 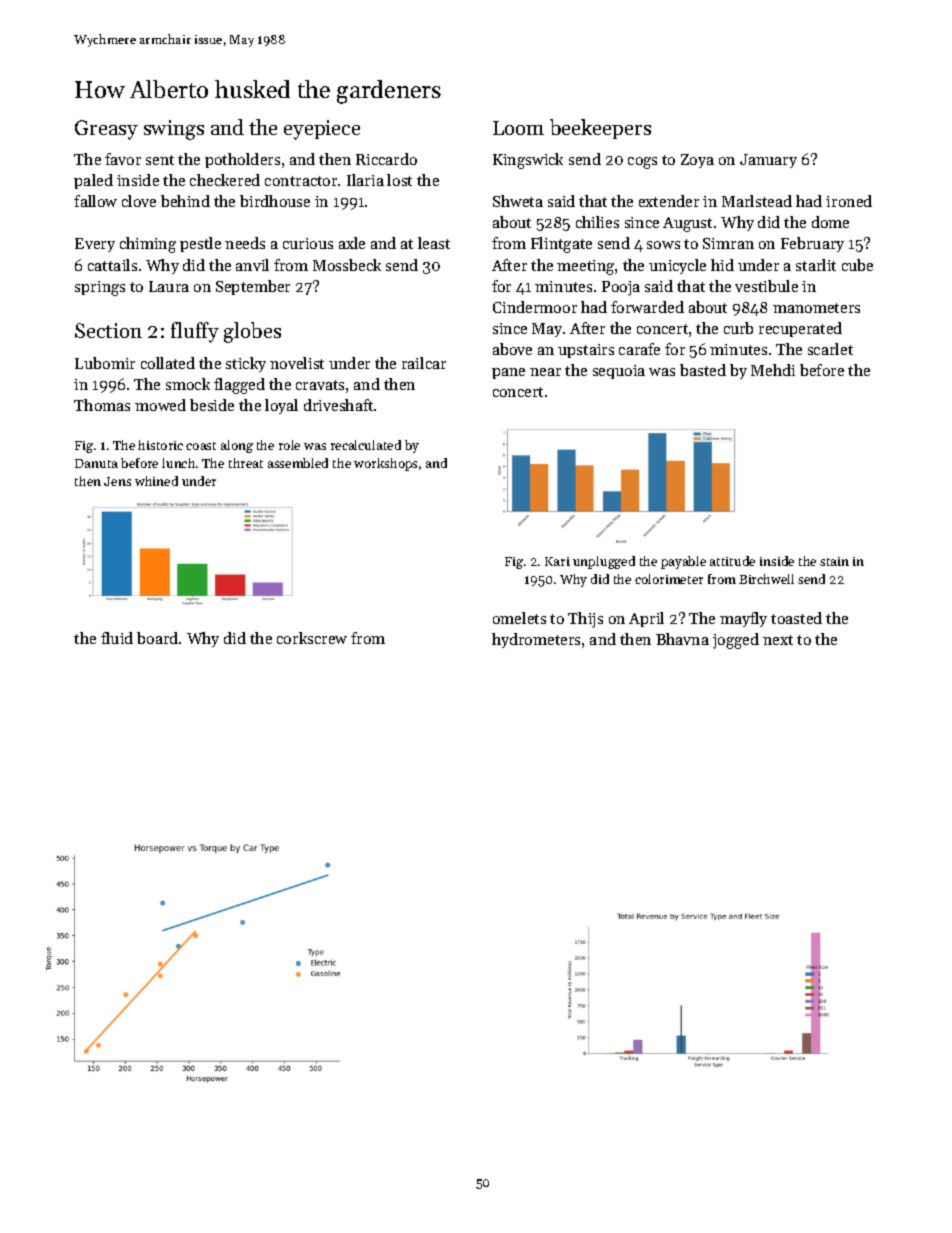 What do you see at coordinates (857, 265) in the page?
I see `cube` at bounding box center [857, 265].
